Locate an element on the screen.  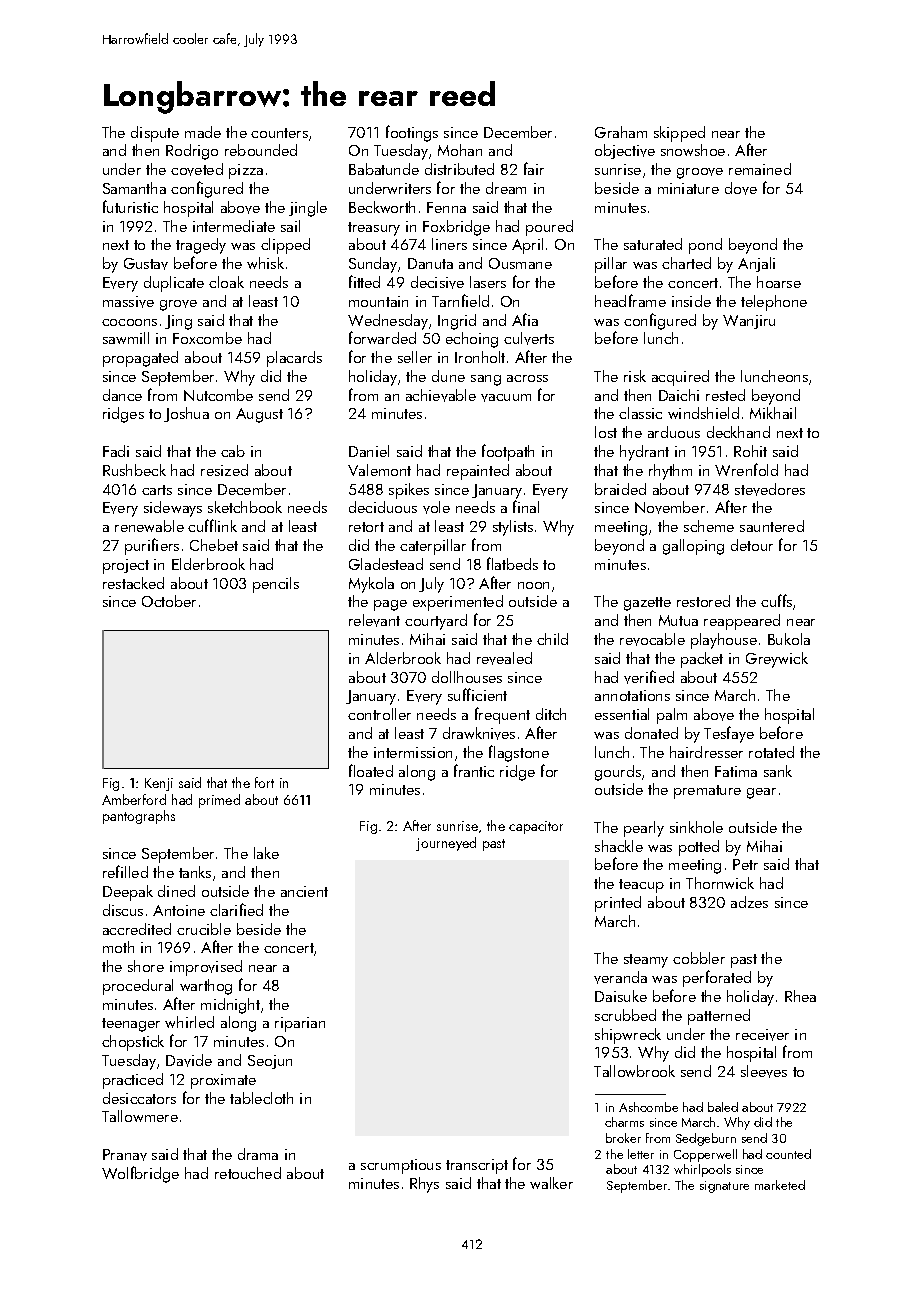
August is located at coordinates (259, 415).
